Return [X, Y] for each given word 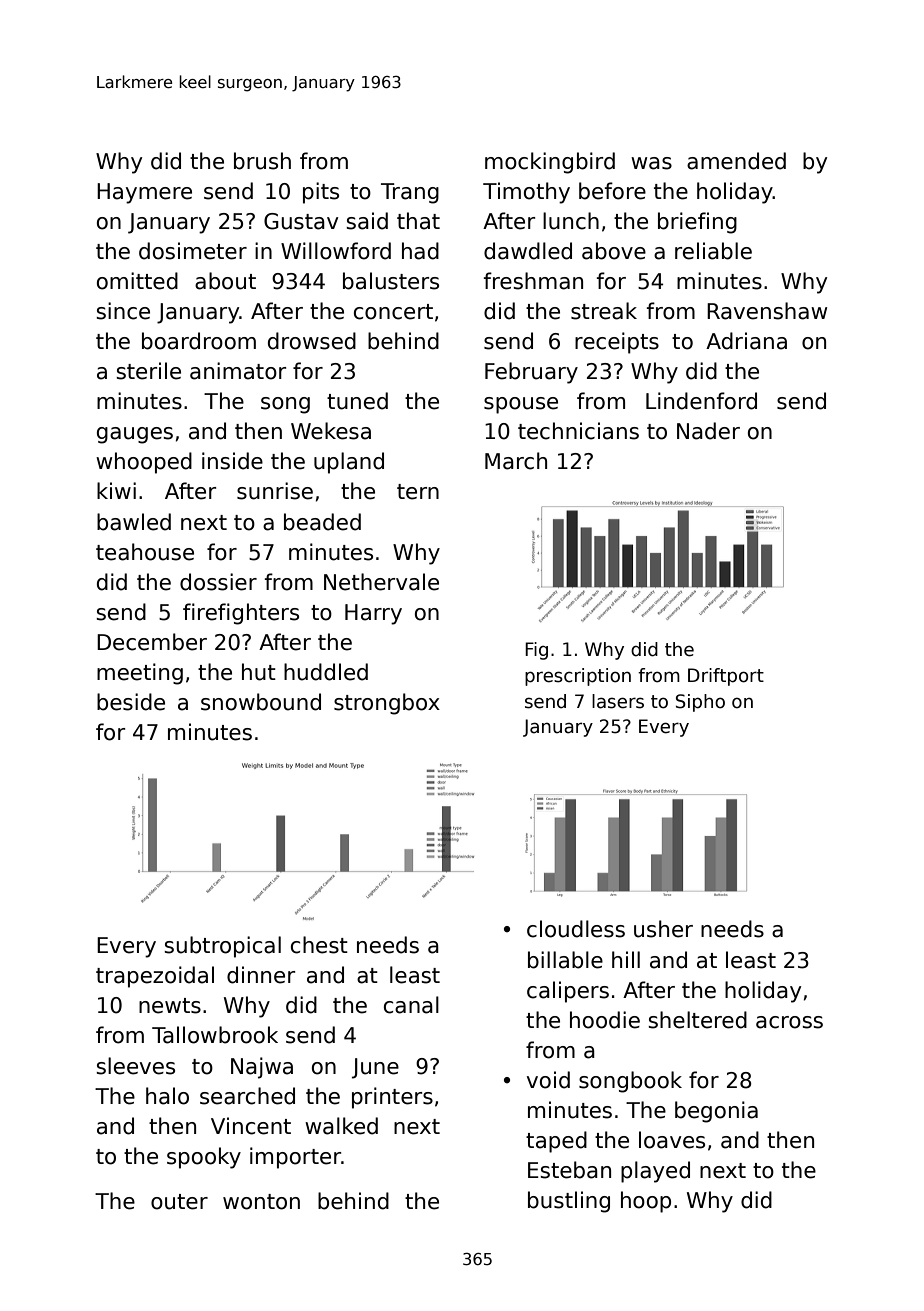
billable [565, 960]
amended [736, 161]
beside [131, 702]
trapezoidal [155, 977]
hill [626, 959]
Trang [410, 193]
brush [262, 161]
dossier [218, 582]
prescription [578, 677]
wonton [261, 1202]
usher [663, 929]
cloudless [576, 929]
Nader [708, 431]
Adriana [746, 341]
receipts [617, 343]
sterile [148, 371]
